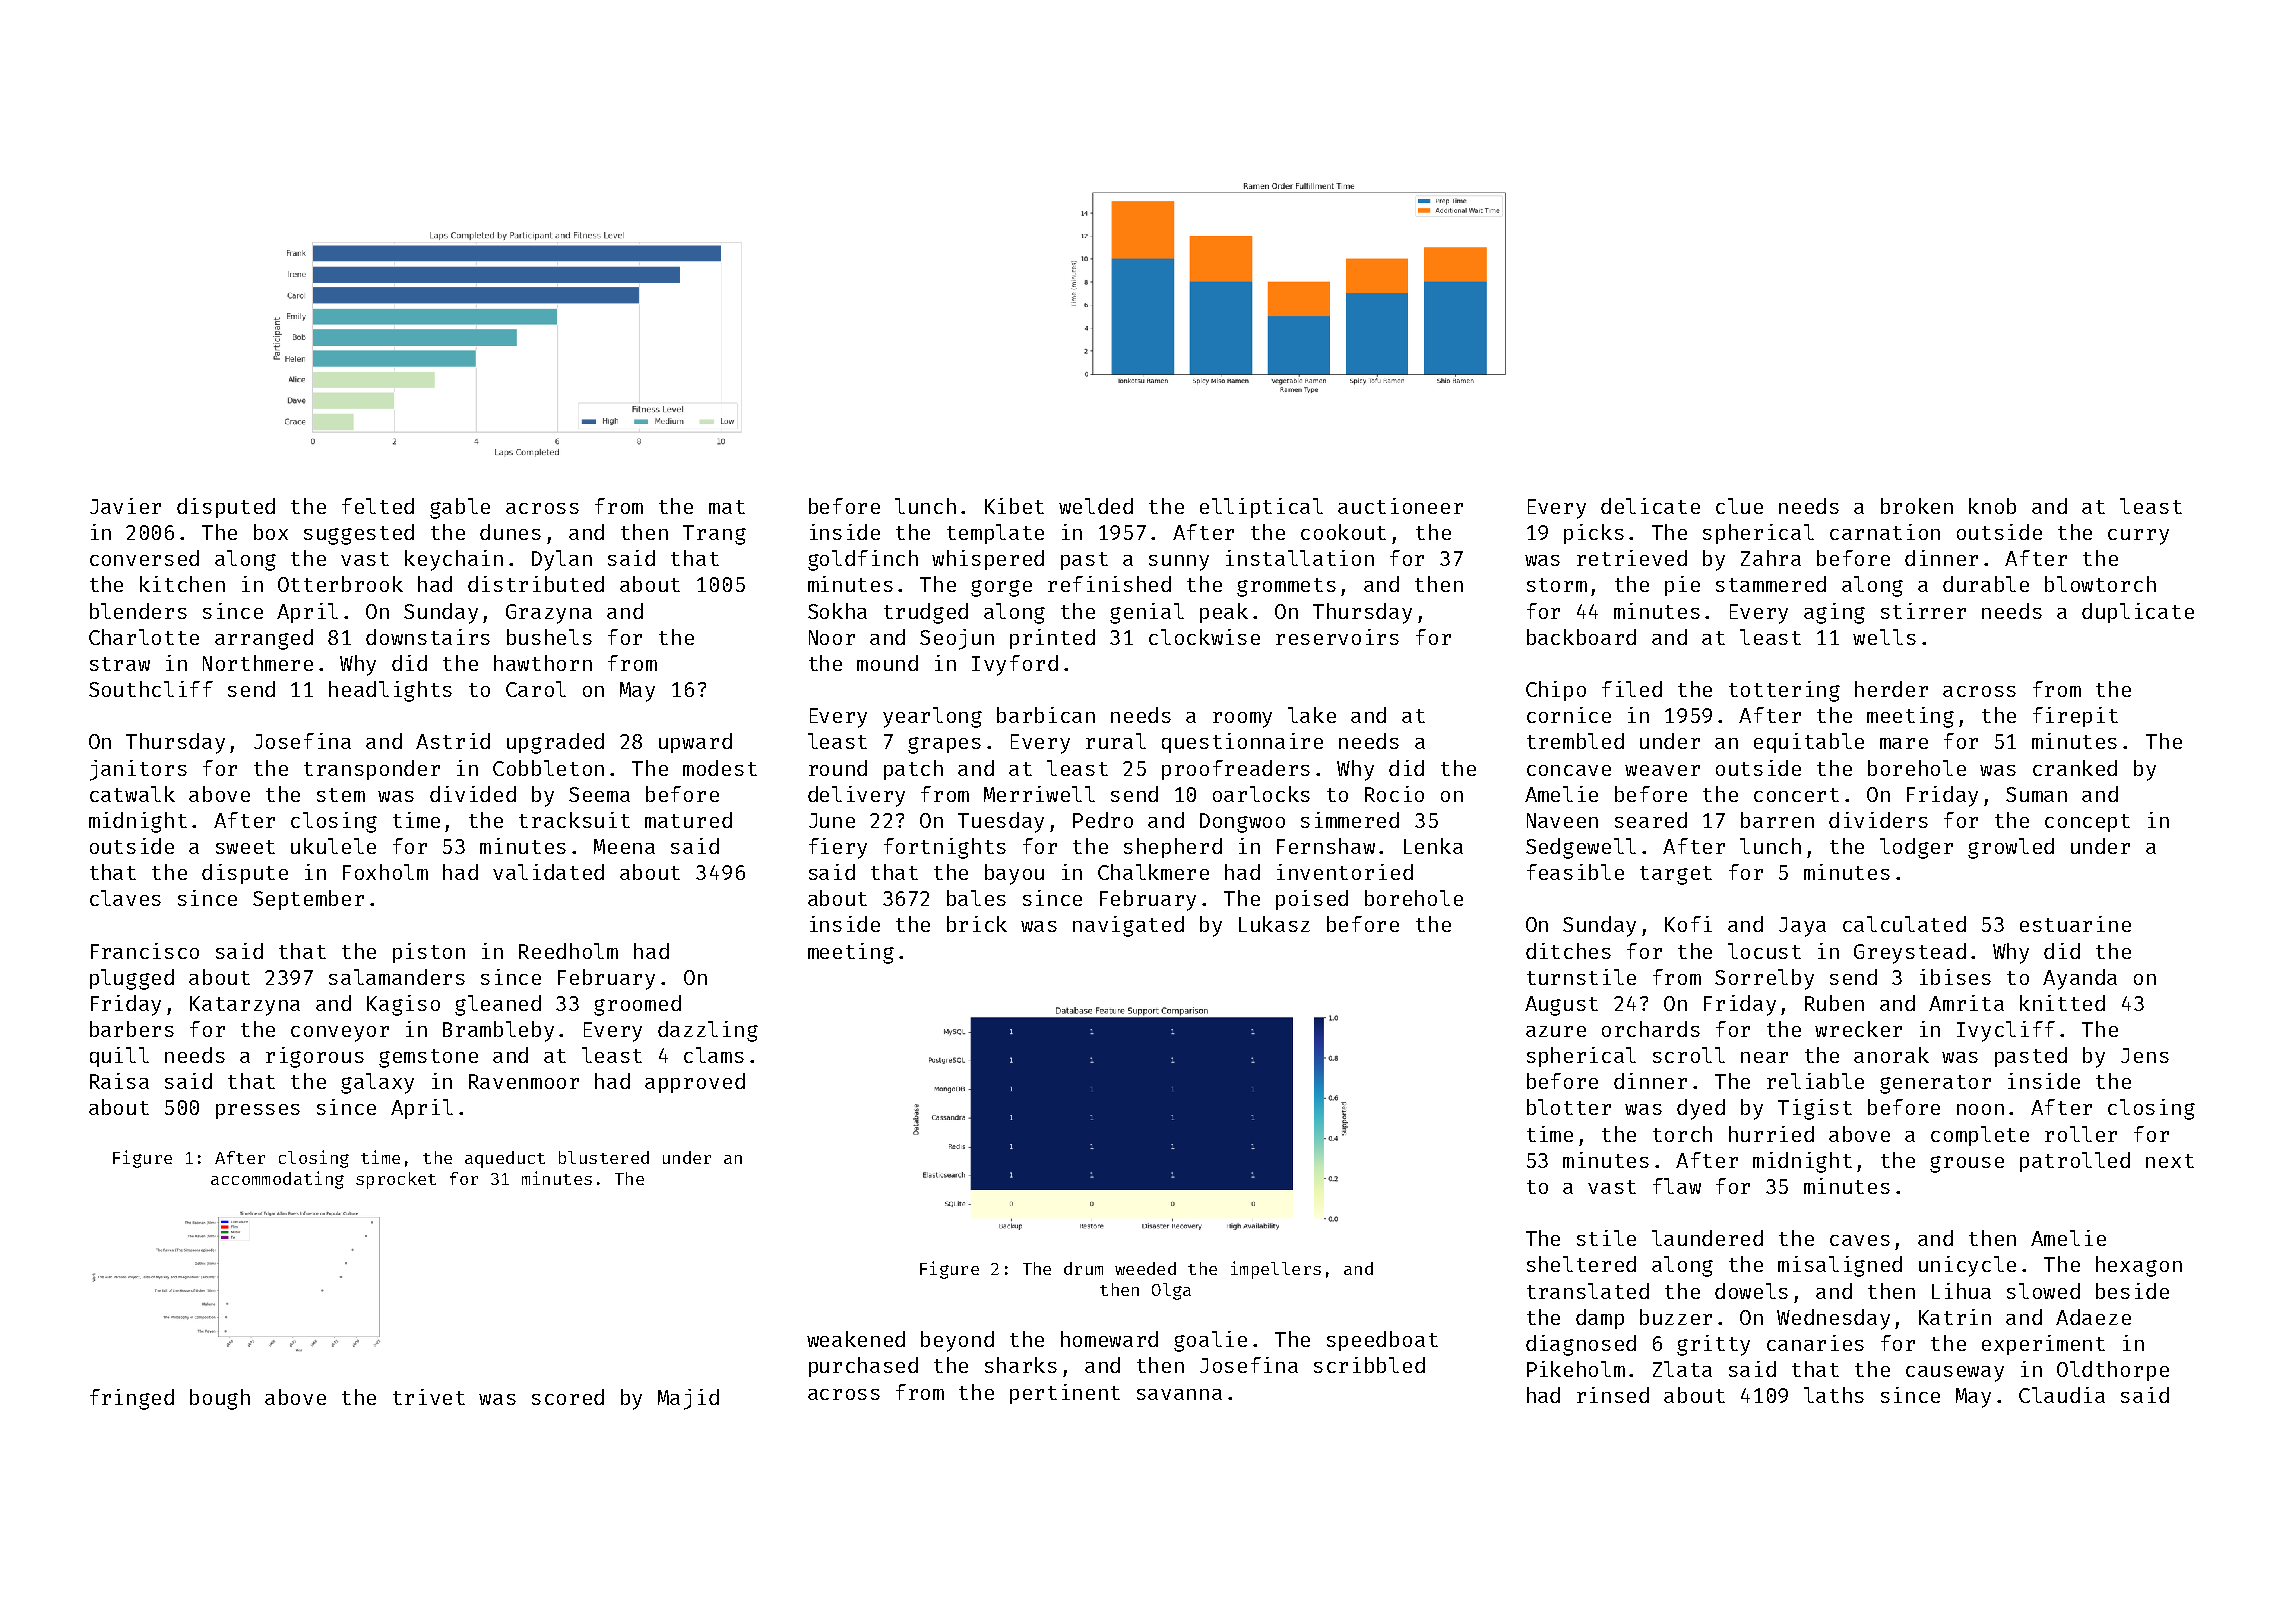 The image size is (2292, 1620). Describe the element at coordinates (1662, 770) in the image. I see `weaver` at that location.
